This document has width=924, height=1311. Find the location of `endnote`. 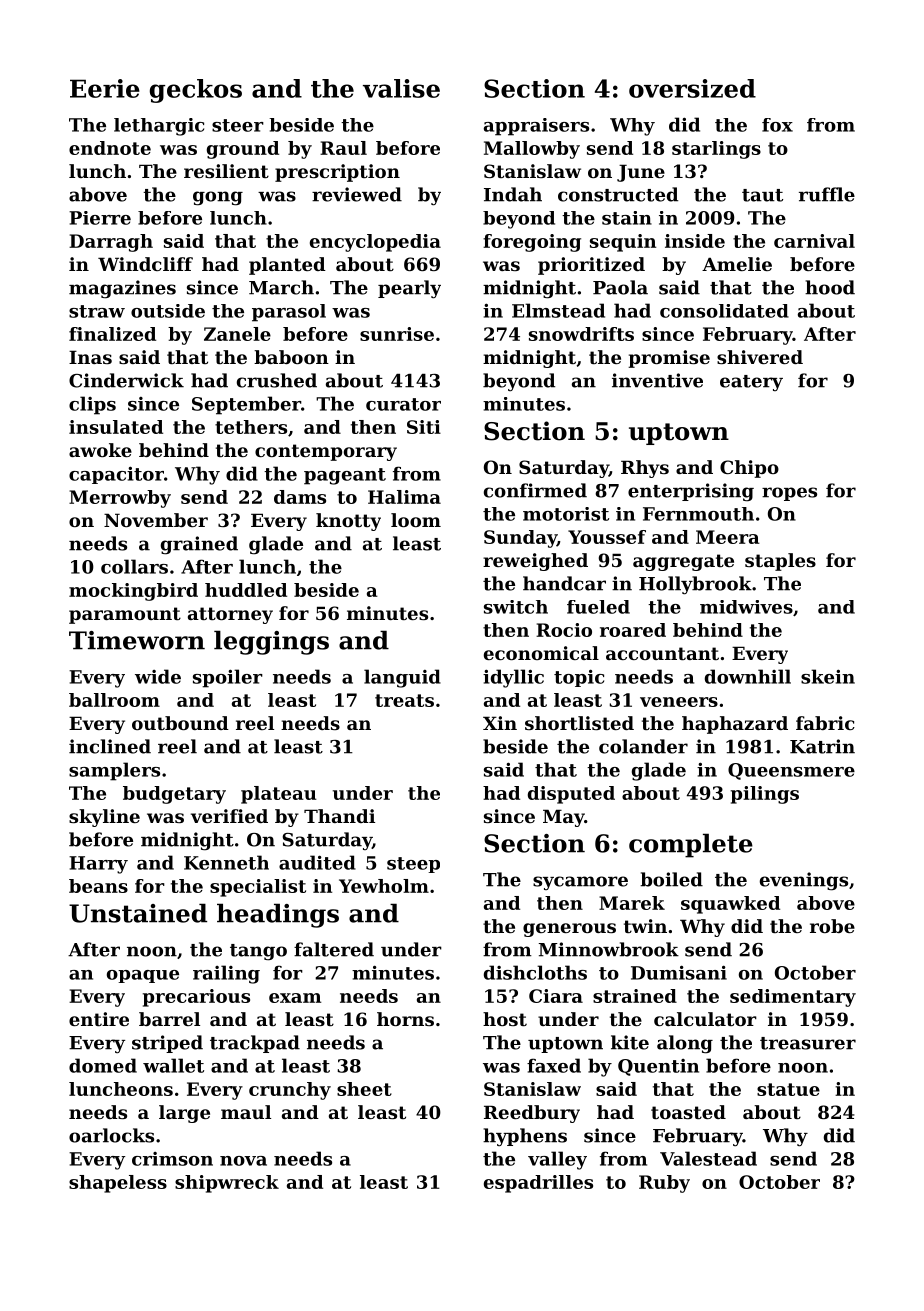

endnote is located at coordinates (110, 148).
